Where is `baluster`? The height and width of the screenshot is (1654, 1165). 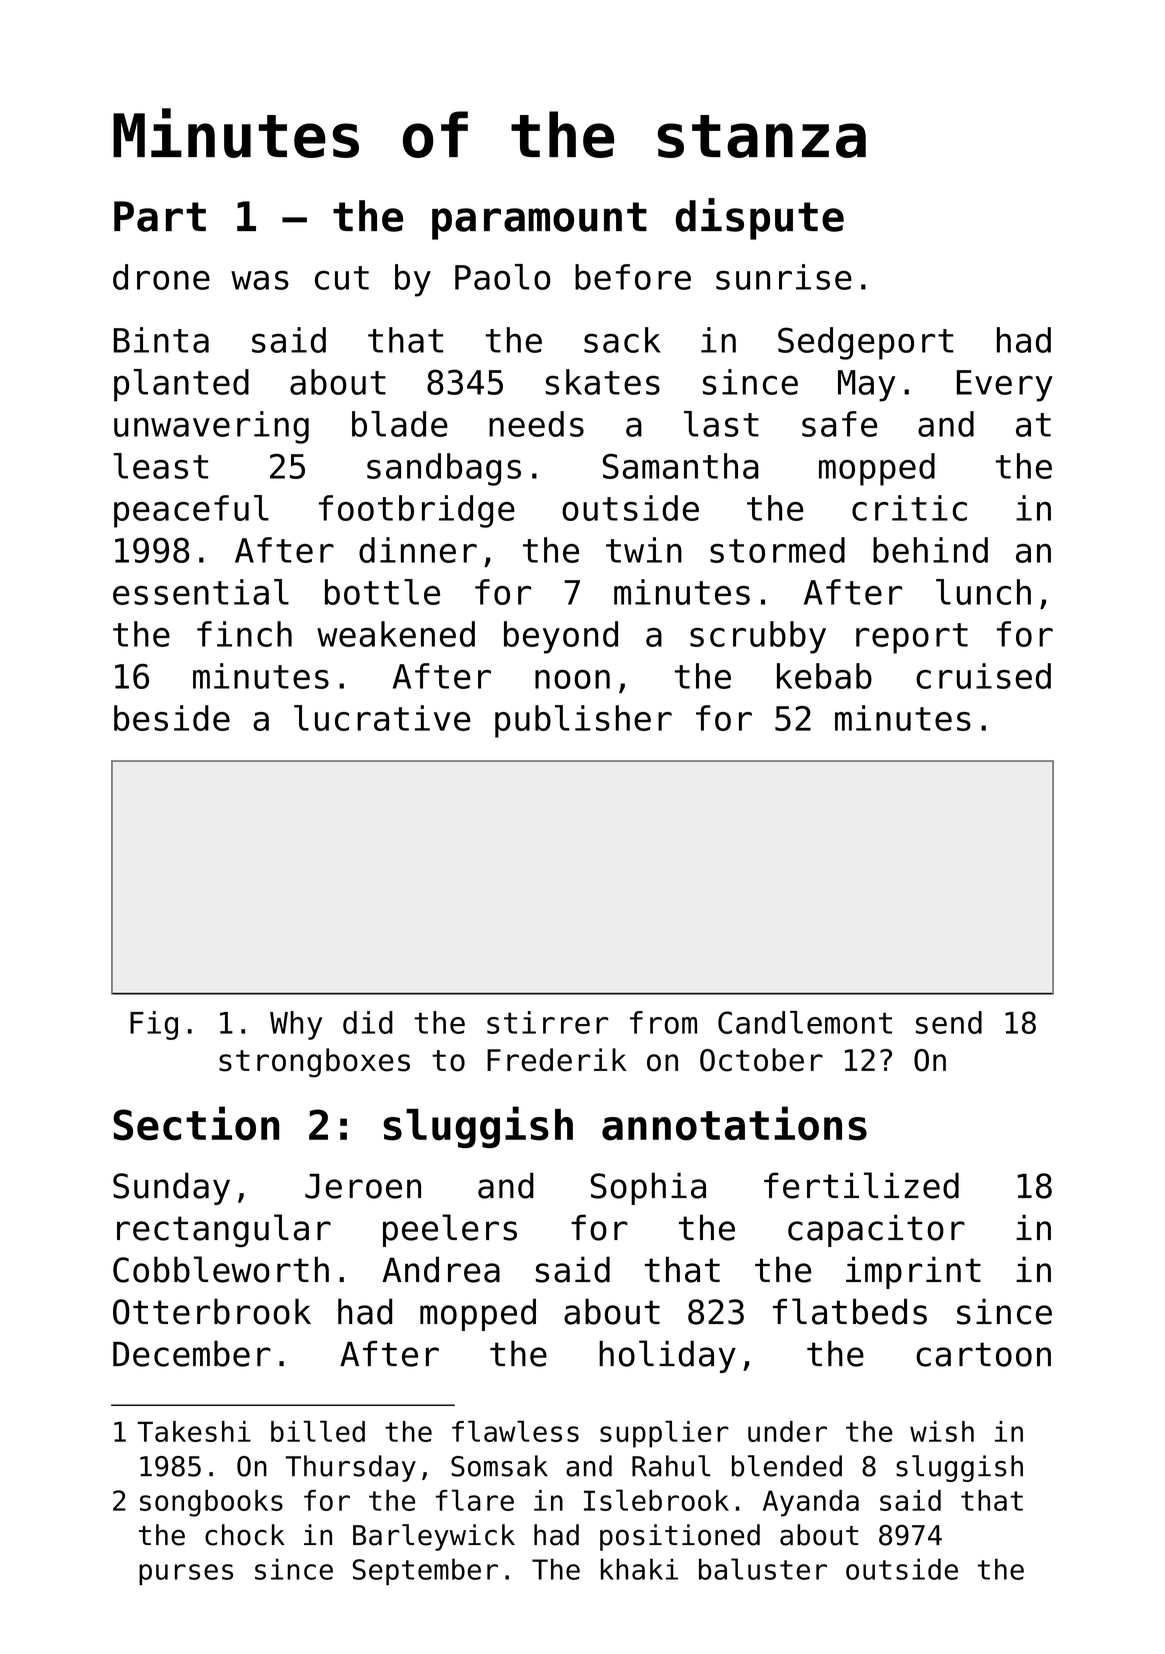 baluster is located at coordinates (763, 1569).
